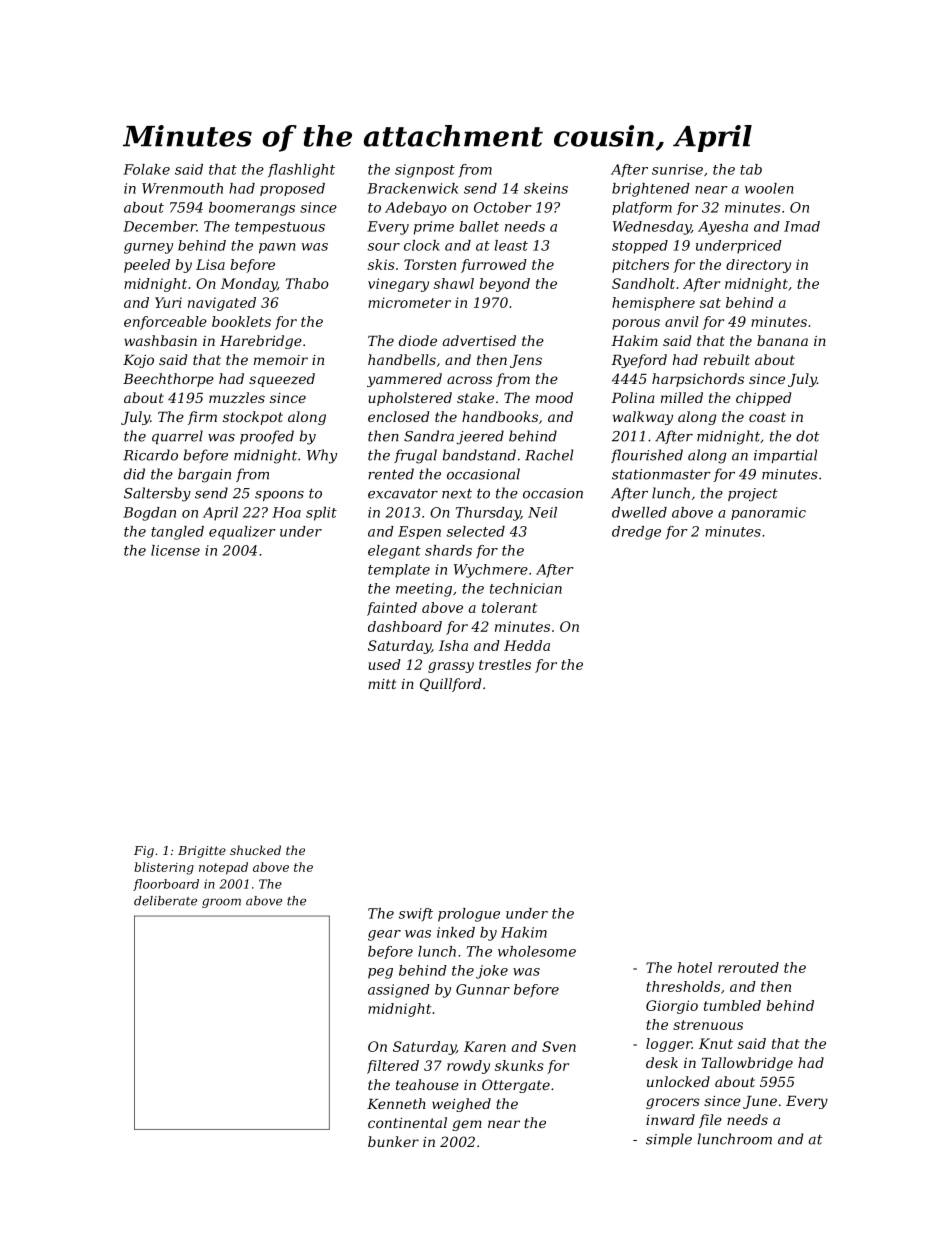 Image resolution: width=952 pixels, height=1233 pixels. What do you see at coordinates (747, 1064) in the screenshot?
I see `Tallowbridge` at bounding box center [747, 1064].
